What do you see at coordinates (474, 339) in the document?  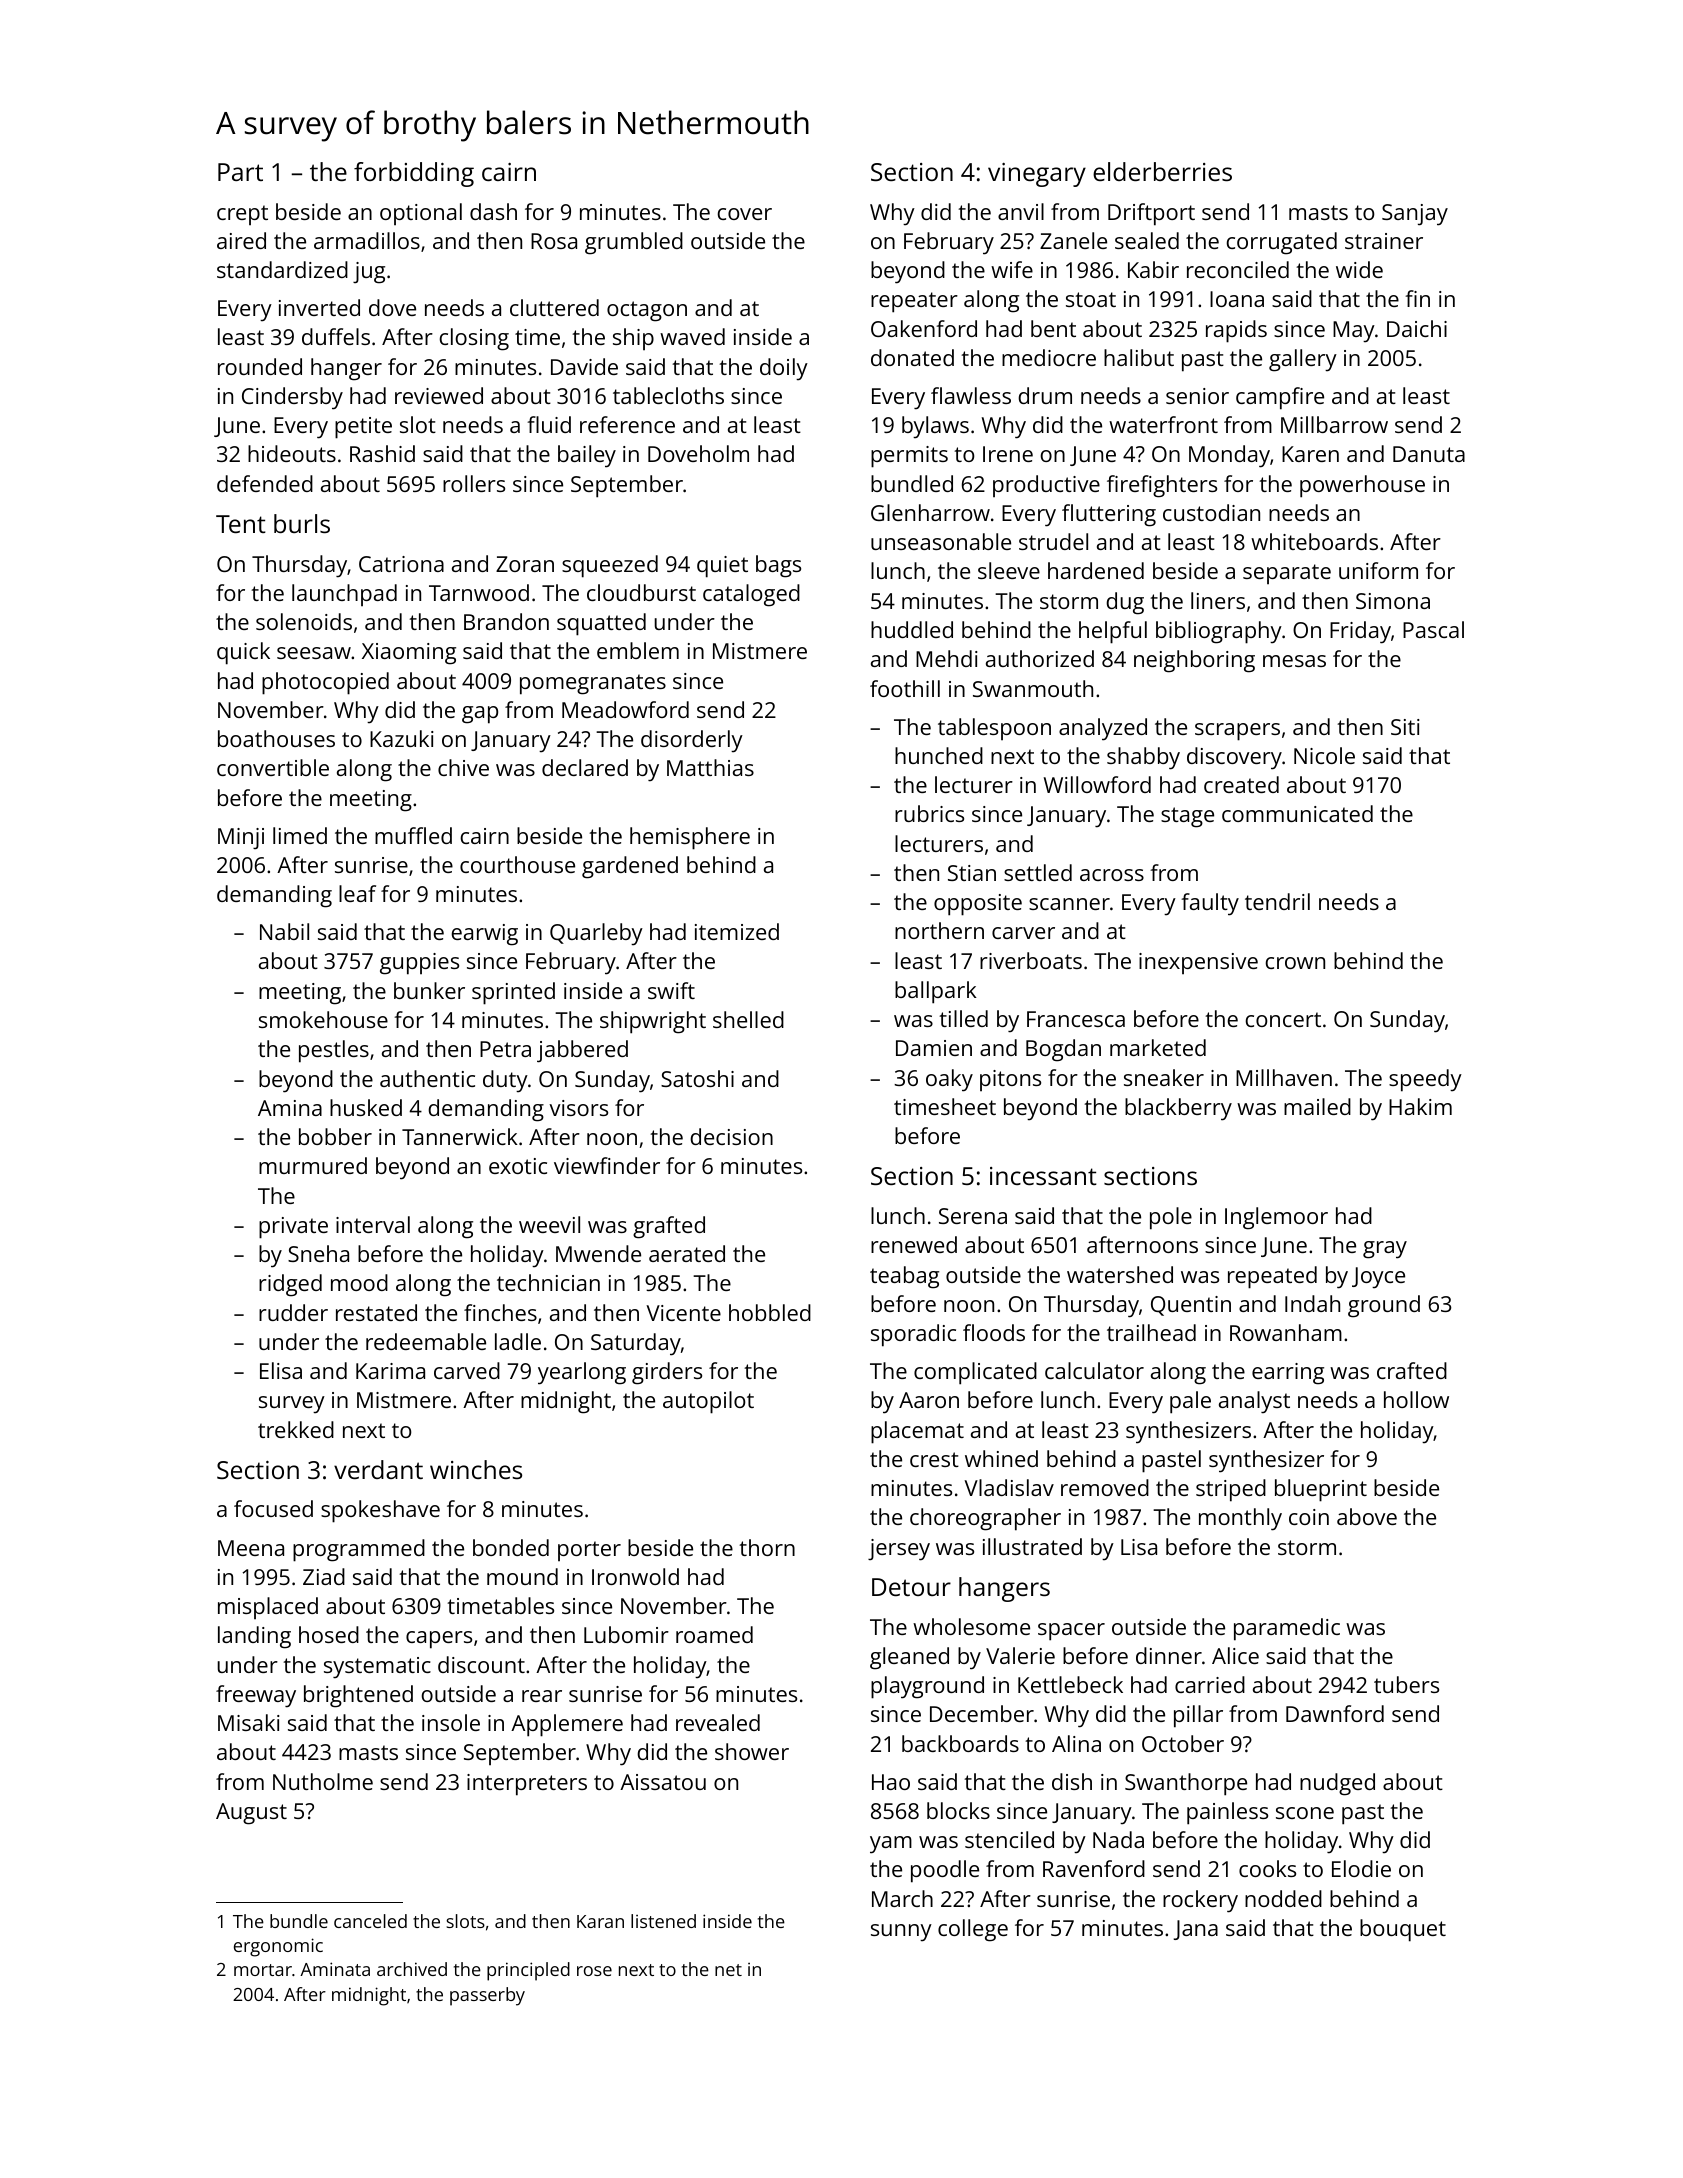 I see `closing` at bounding box center [474, 339].
